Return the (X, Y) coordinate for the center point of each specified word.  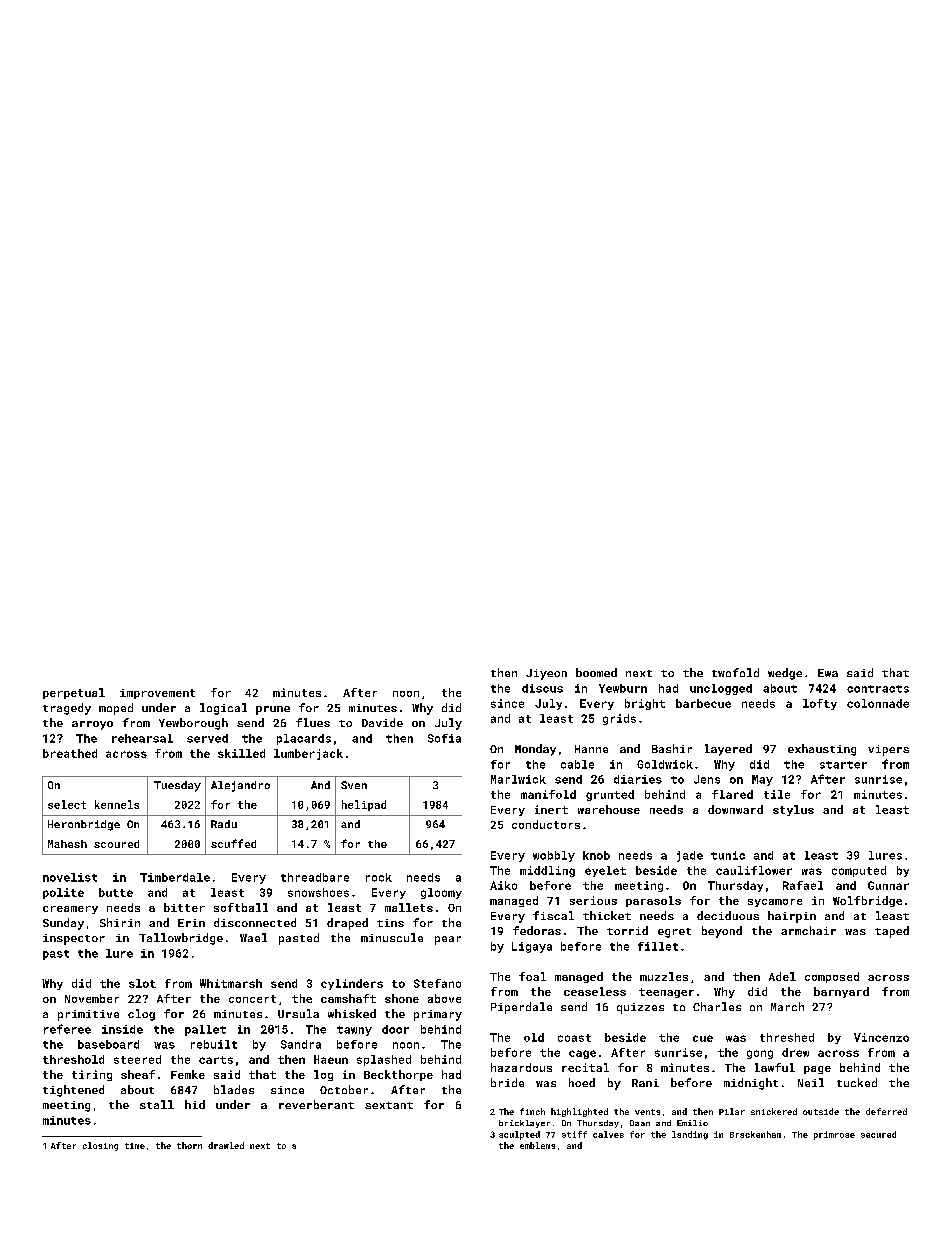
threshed (787, 1037)
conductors (546, 824)
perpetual (74, 693)
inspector (74, 939)
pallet (205, 1030)
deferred (886, 1111)
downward (735, 809)
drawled (226, 1145)
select (67, 804)
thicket (607, 915)
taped (892, 932)
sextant (389, 1105)
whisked (352, 1013)
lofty (820, 704)
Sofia (444, 738)
